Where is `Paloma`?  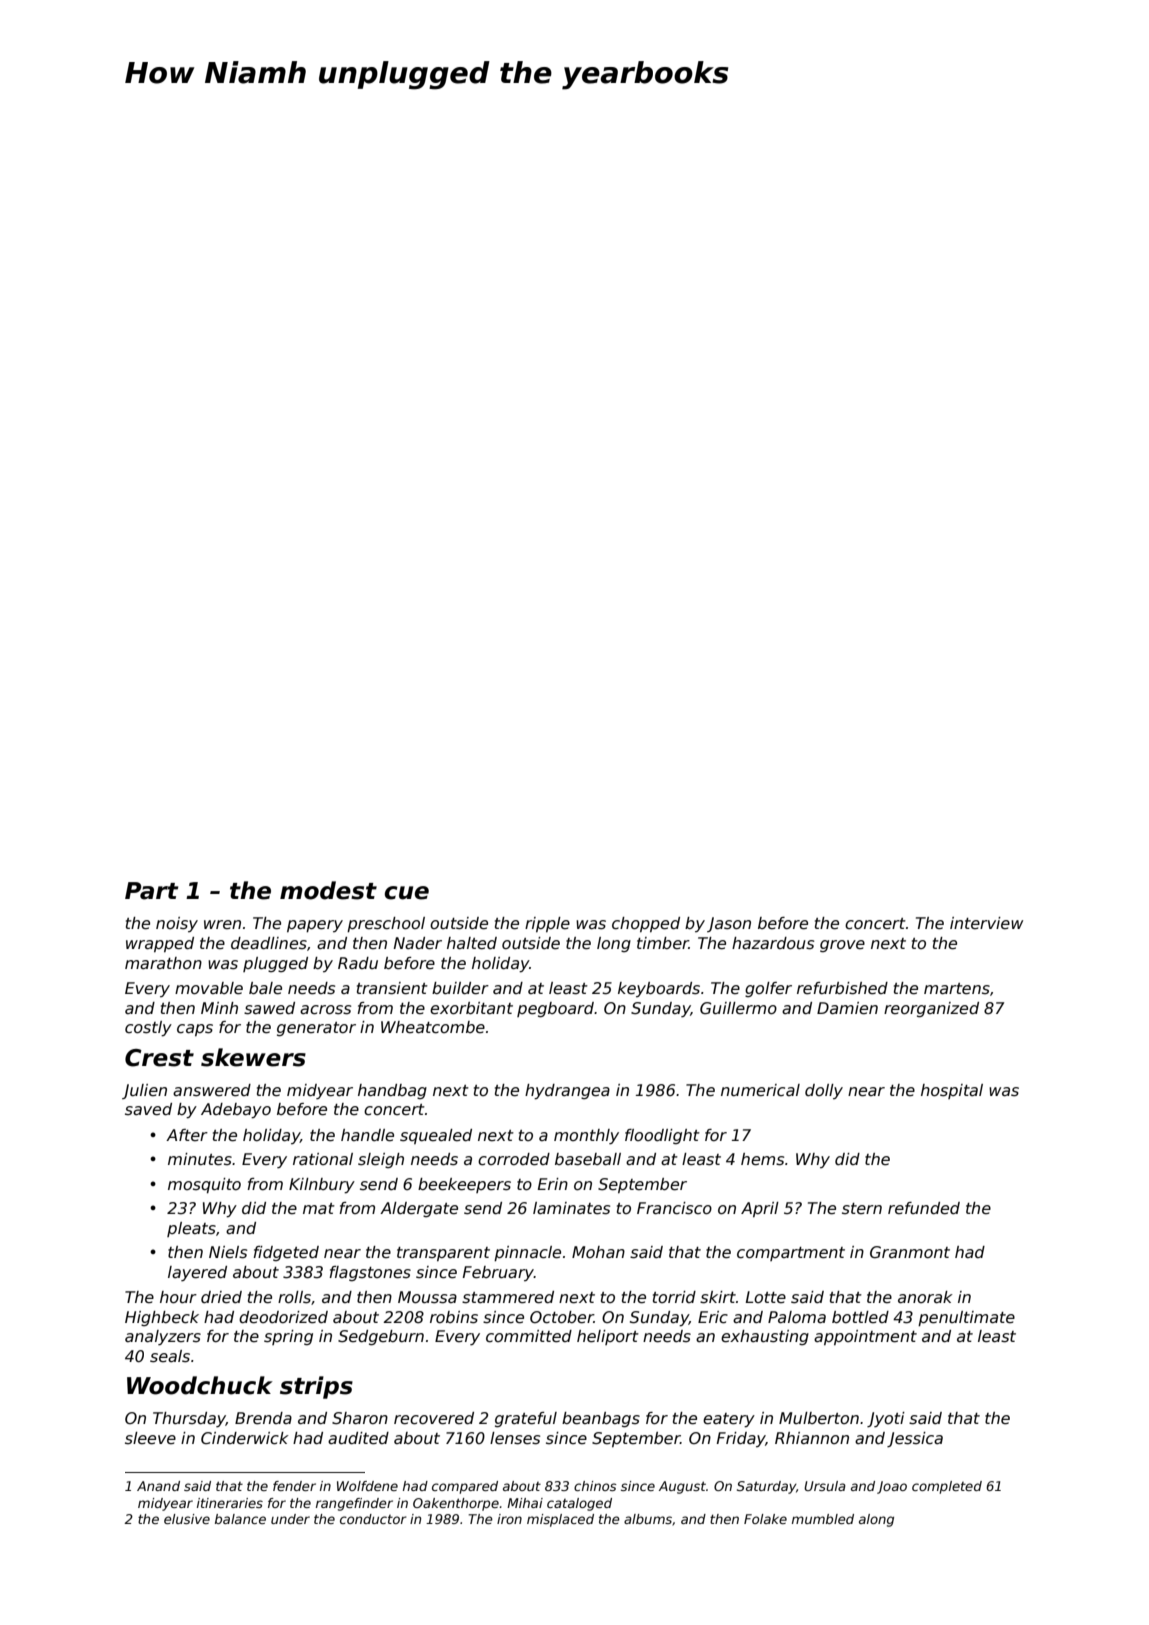
Paloma is located at coordinates (797, 1317).
